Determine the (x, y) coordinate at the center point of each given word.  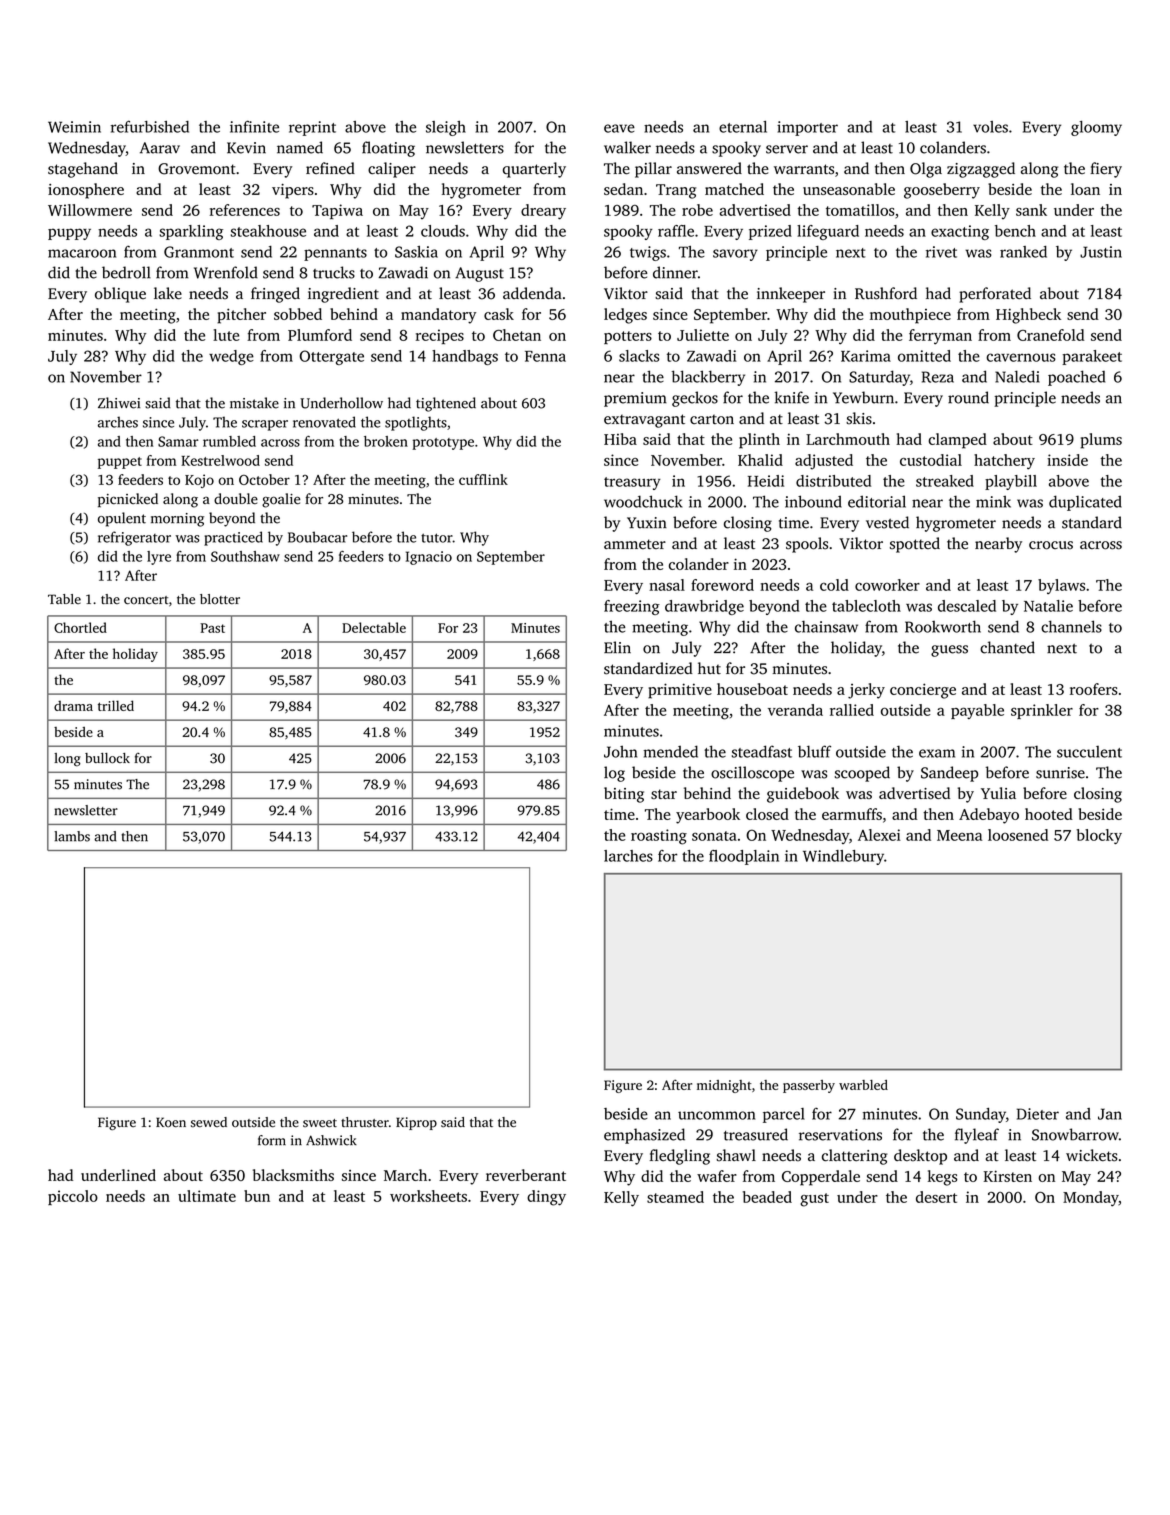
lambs (72, 836)
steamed (675, 1197)
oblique (120, 295)
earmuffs (852, 814)
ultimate (207, 1196)
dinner (675, 272)
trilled (116, 705)
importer (807, 128)
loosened (1018, 835)
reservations (840, 1135)
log (614, 774)
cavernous (1021, 357)
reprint (312, 128)
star (664, 794)
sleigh (446, 128)
